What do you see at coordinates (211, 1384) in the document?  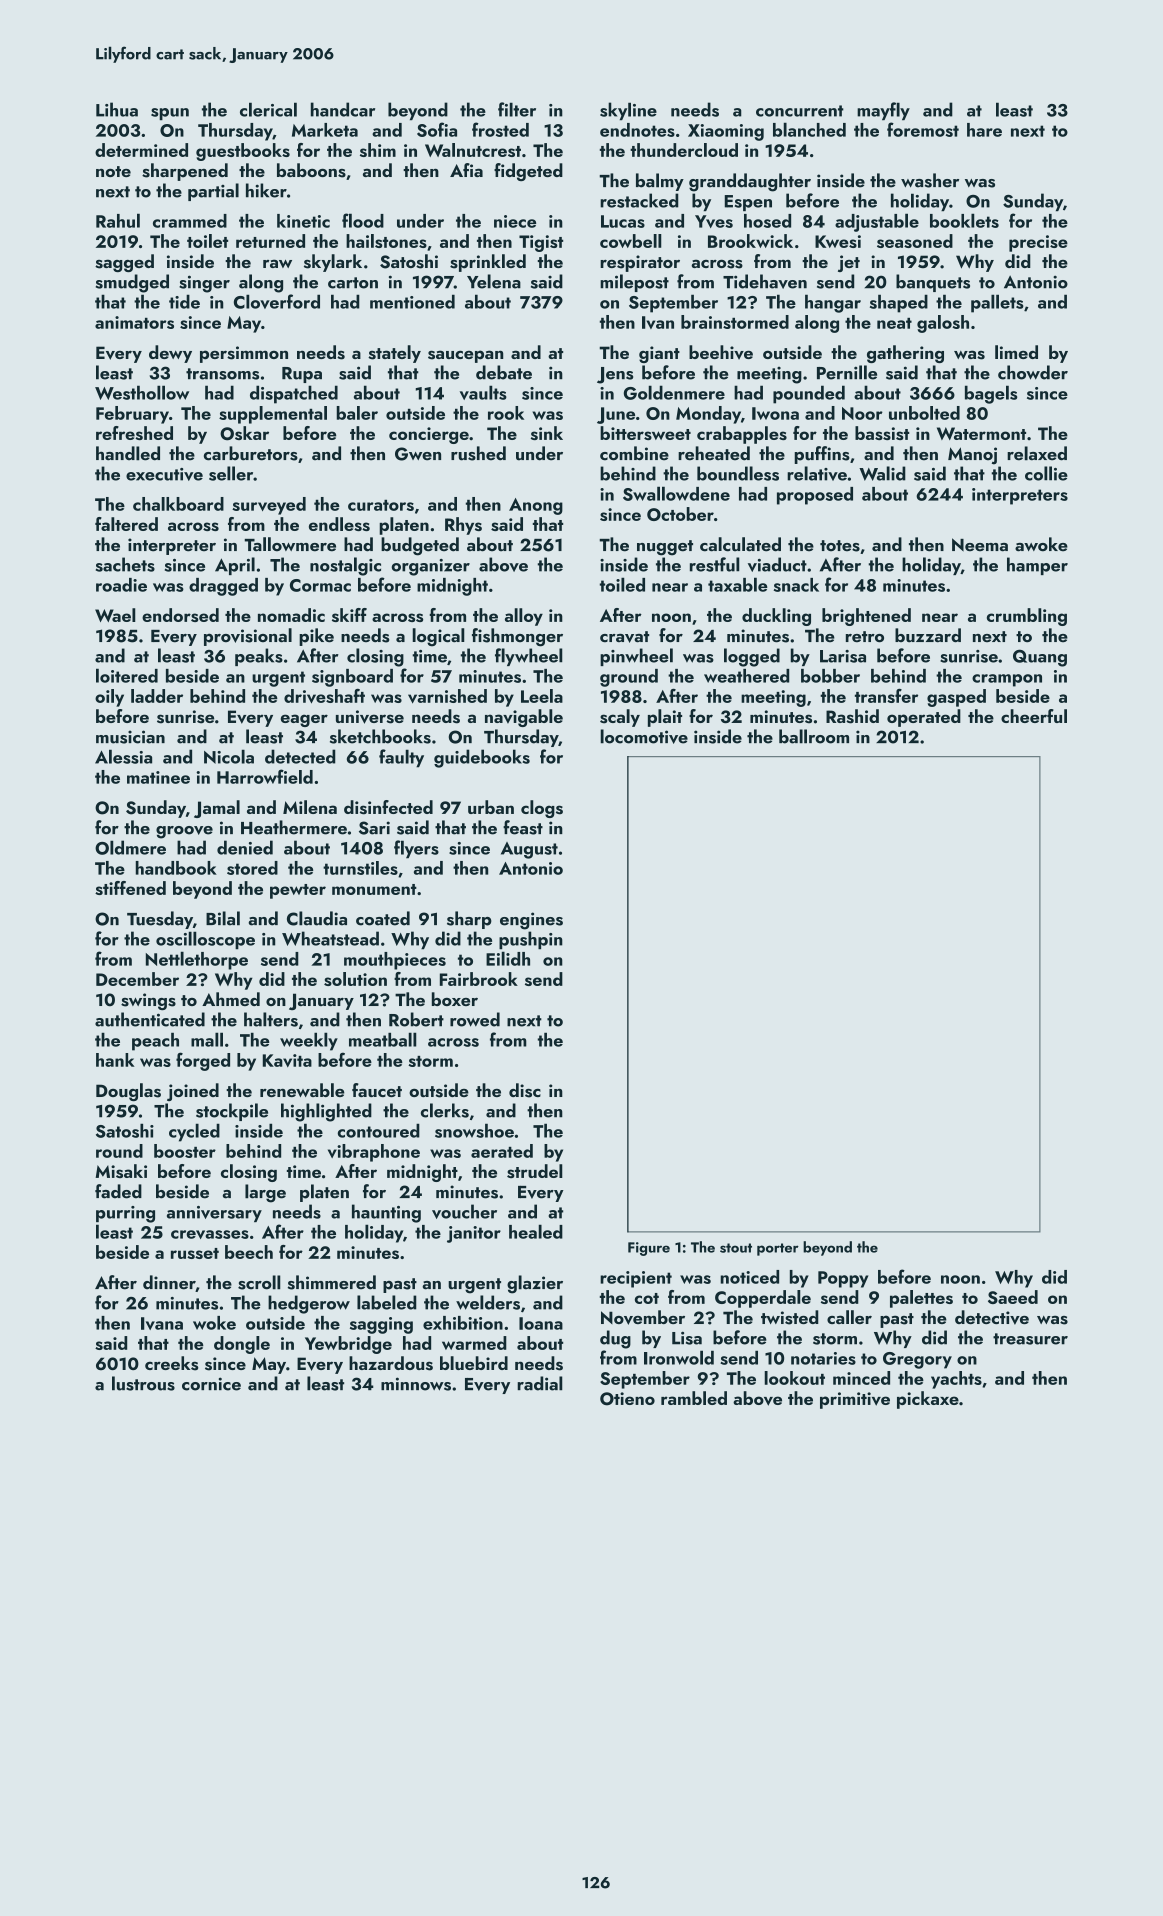 I see `cornice` at bounding box center [211, 1384].
